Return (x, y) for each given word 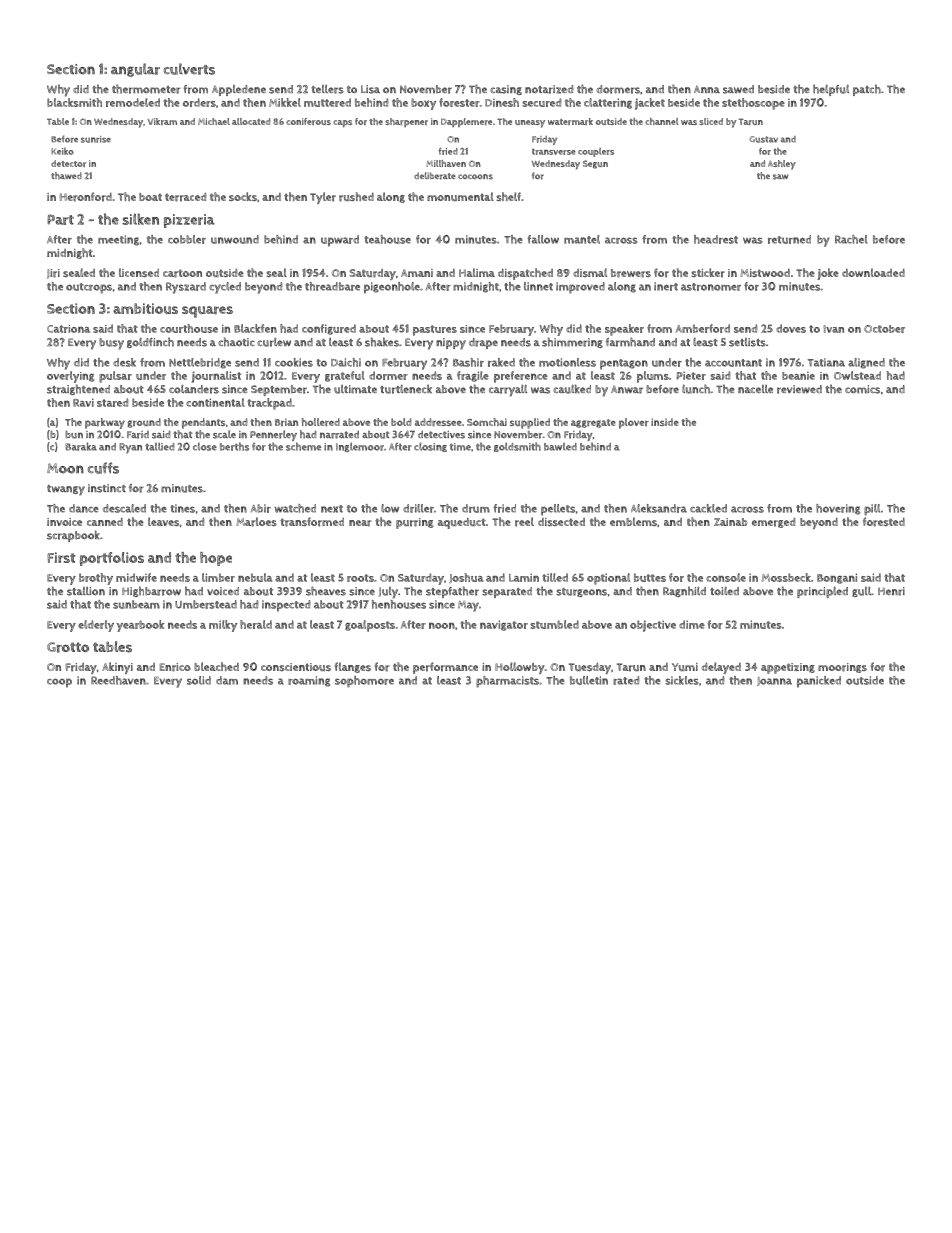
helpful (831, 90)
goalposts (370, 626)
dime (692, 624)
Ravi (83, 402)
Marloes (256, 522)
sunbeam (136, 604)
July (388, 593)
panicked (819, 682)
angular (135, 70)
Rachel (851, 239)
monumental (460, 196)
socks (243, 196)
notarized (549, 89)
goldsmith (517, 447)
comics (862, 389)
